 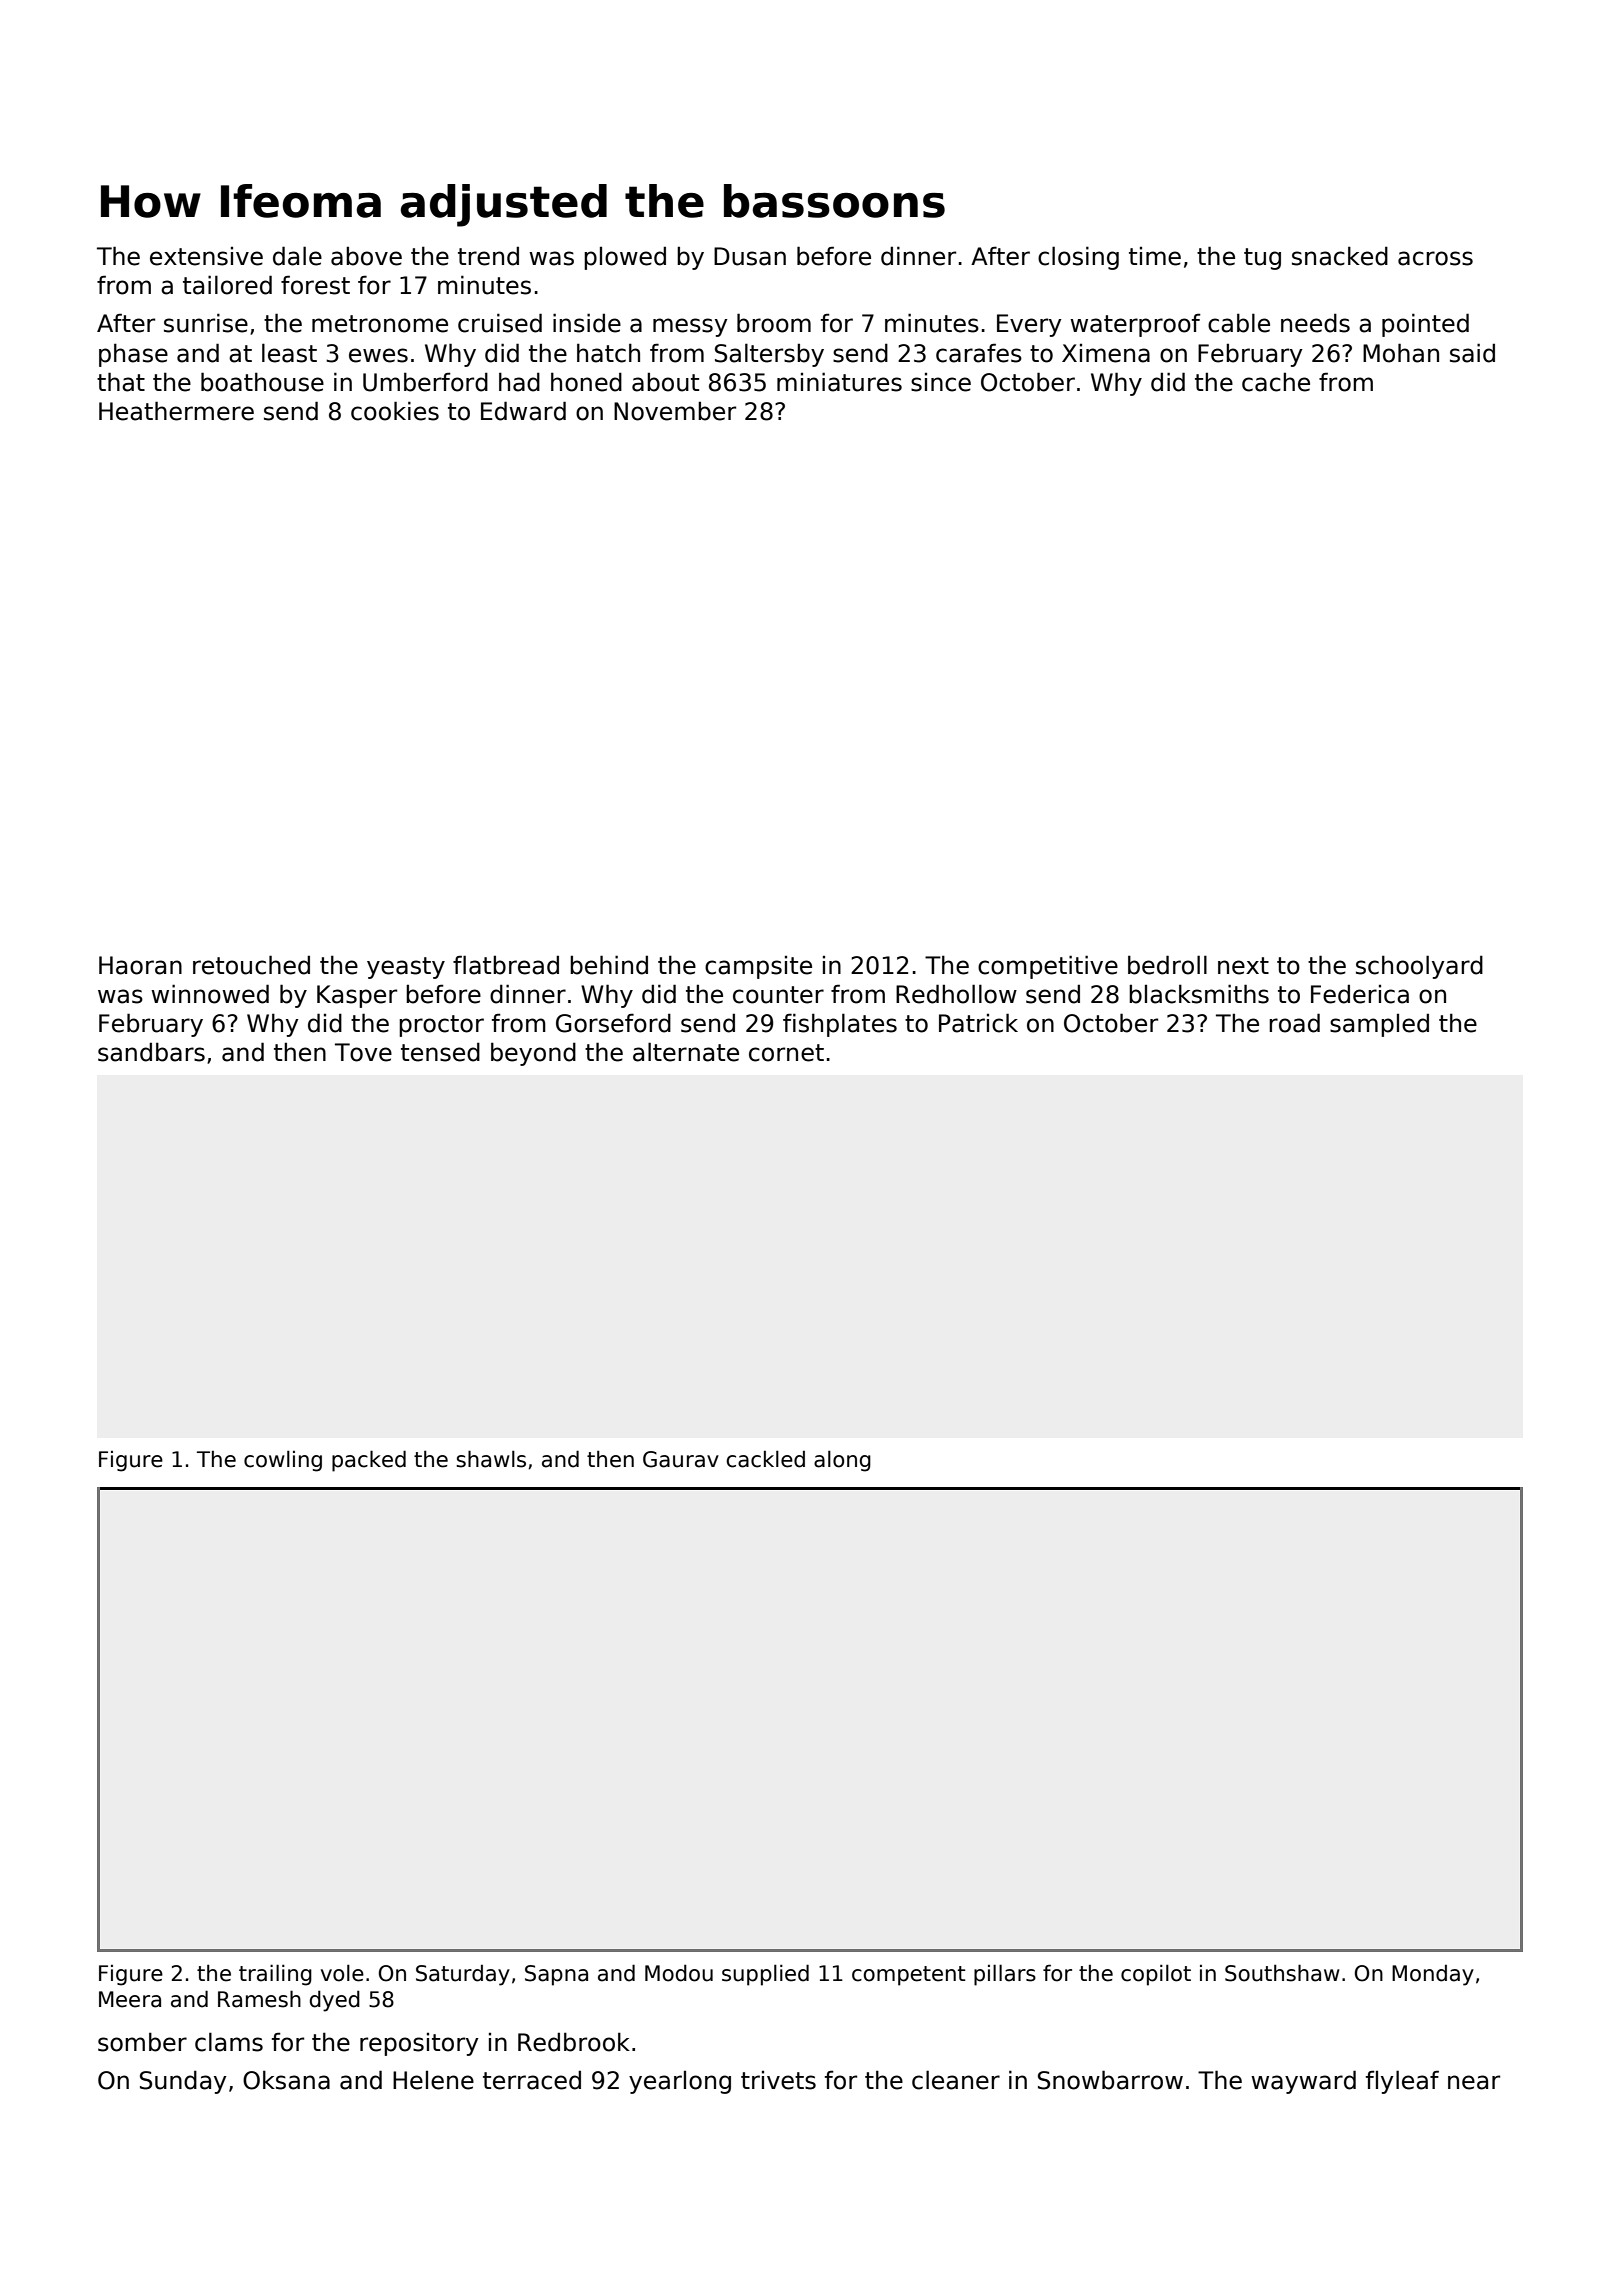 What do you see at coordinates (286, 2080) in the document?
I see `Oksana` at bounding box center [286, 2080].
